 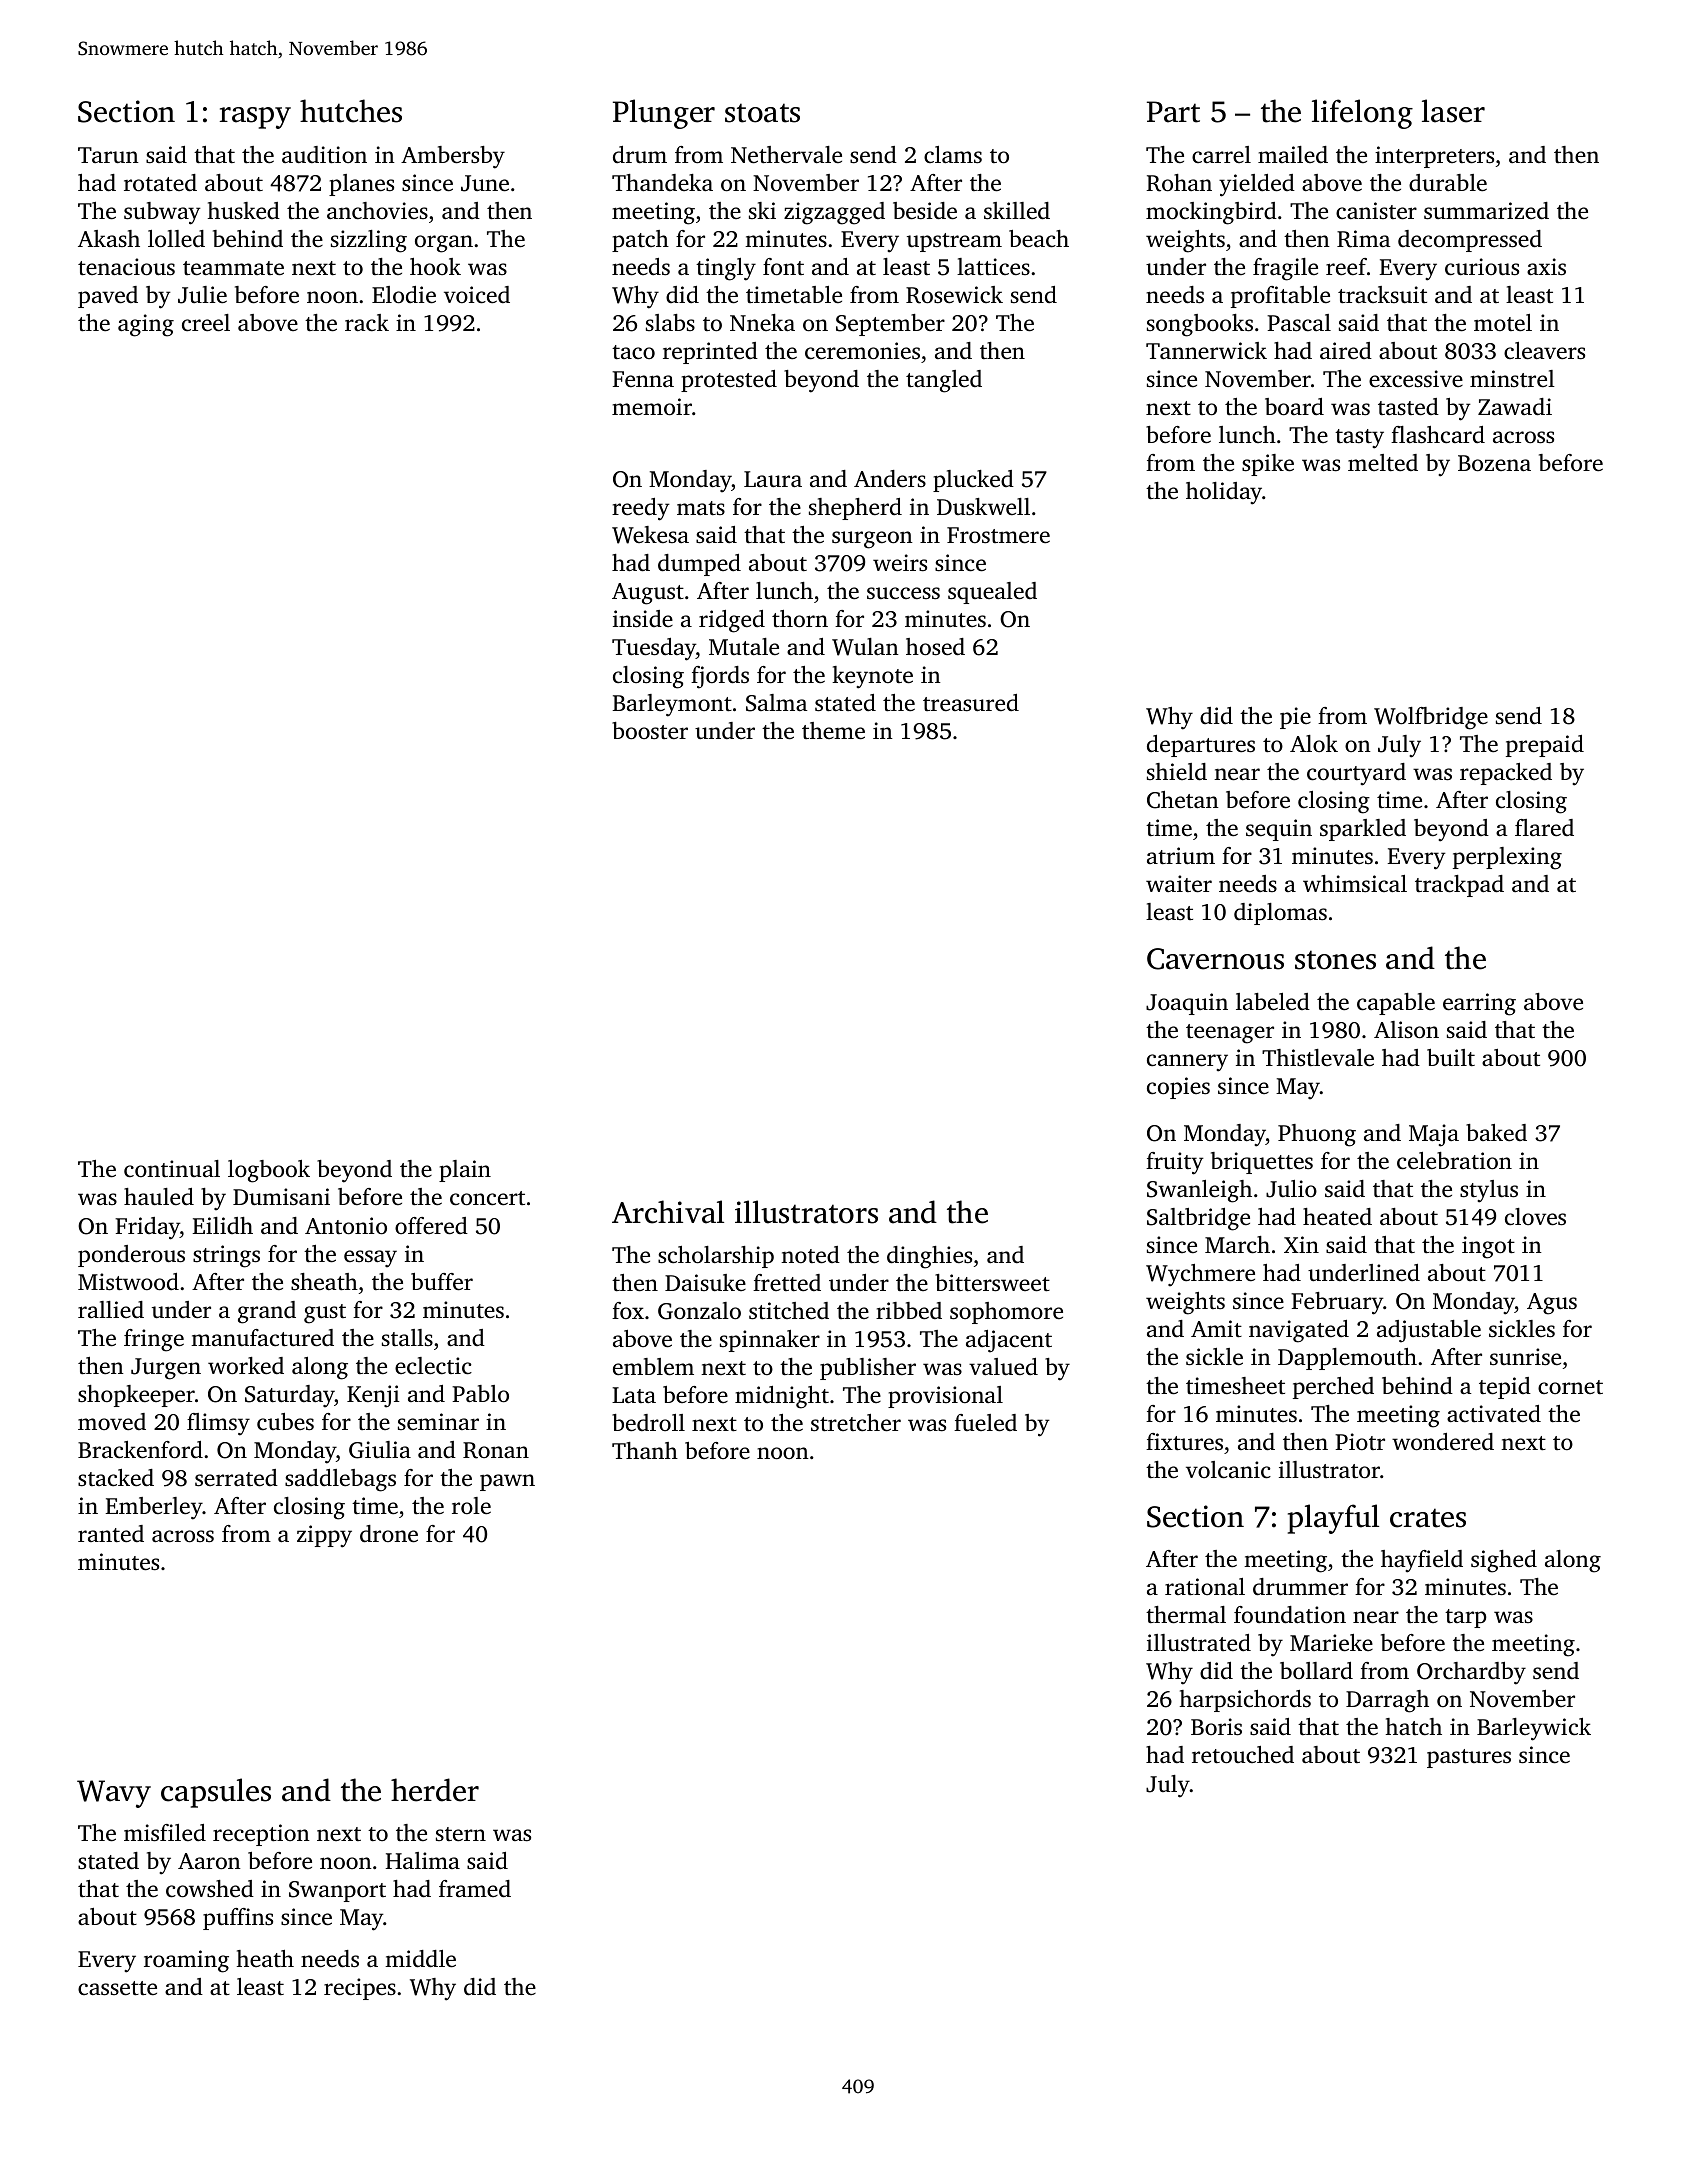 What do you see at coordinates (668, 1212) in the screenshot?
I see `Archival` at bounding box center [668, 1212].
